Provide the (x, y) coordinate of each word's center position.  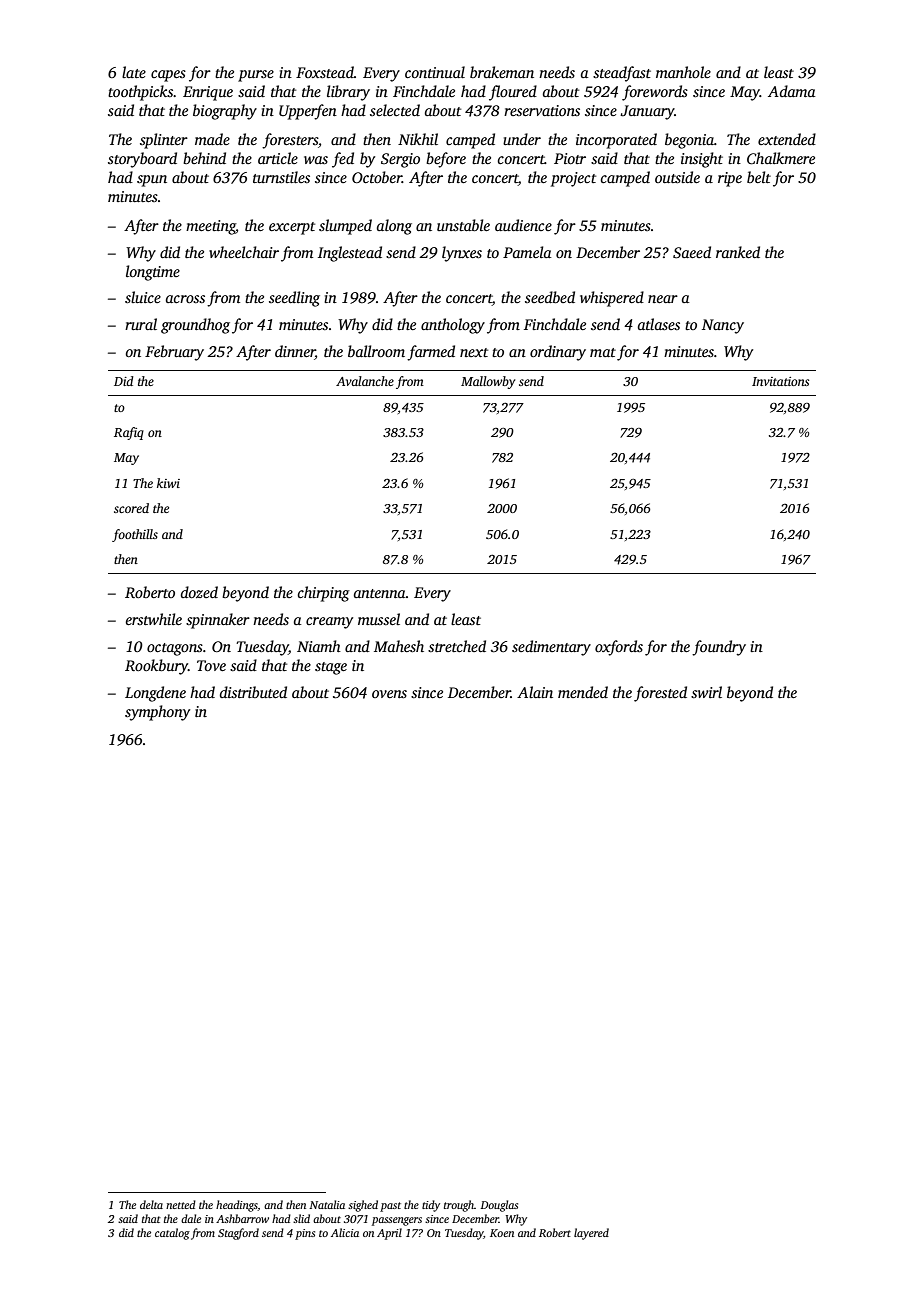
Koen (502, 1233)
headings (237, 1206)
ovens (389, 694)
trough (459, 1206)
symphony (157, 713)
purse (256, 76)
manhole (683, 72)
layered (591, 1234)
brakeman (502, 72)
